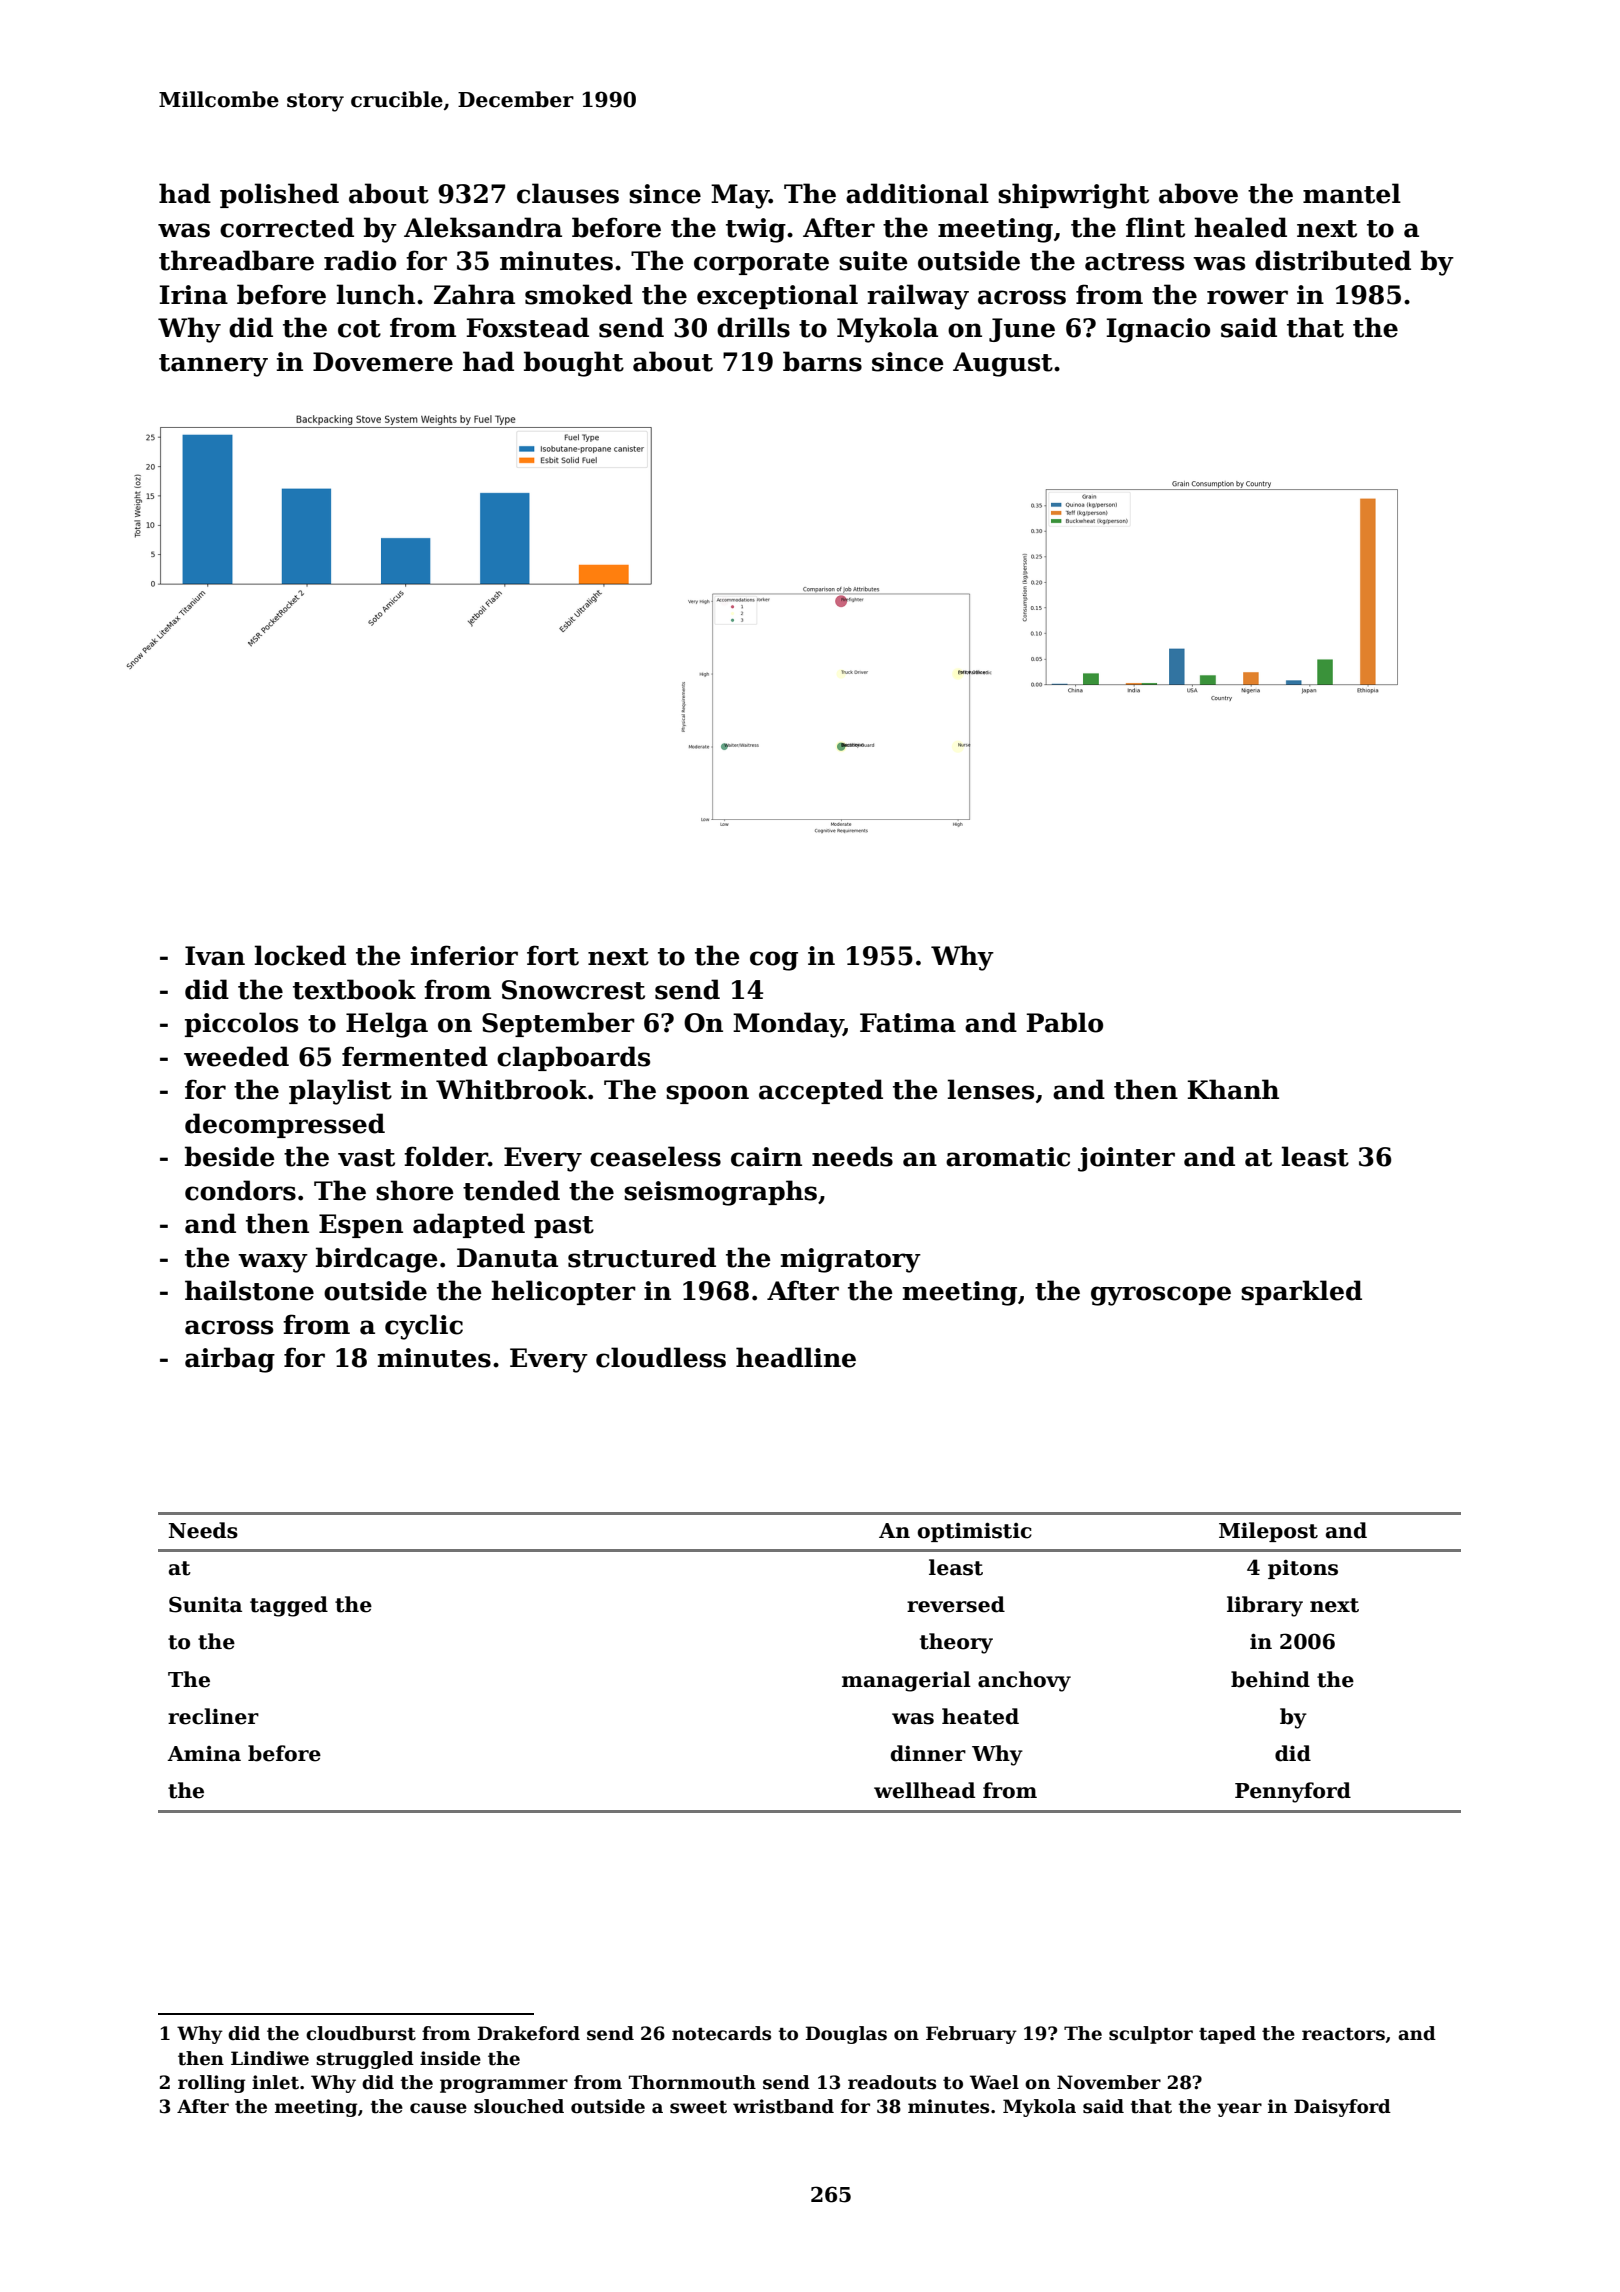  What do you see at coordinates (1158, 330) in the document?
I see `Ignacio` at bounding box center [1158, 330].
